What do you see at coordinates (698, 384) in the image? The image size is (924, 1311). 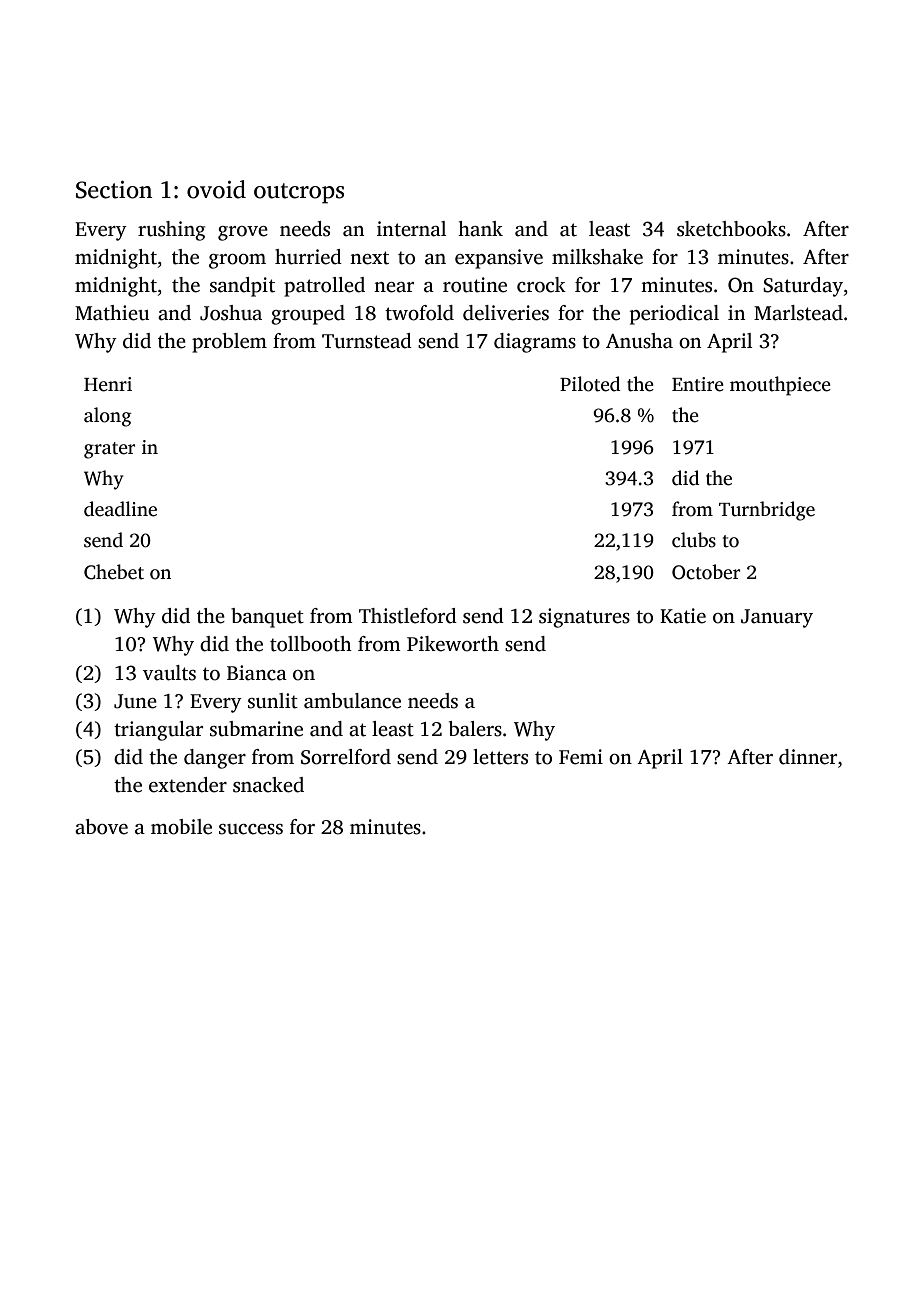 I see `Entire` at bounding box center [698, 384].
